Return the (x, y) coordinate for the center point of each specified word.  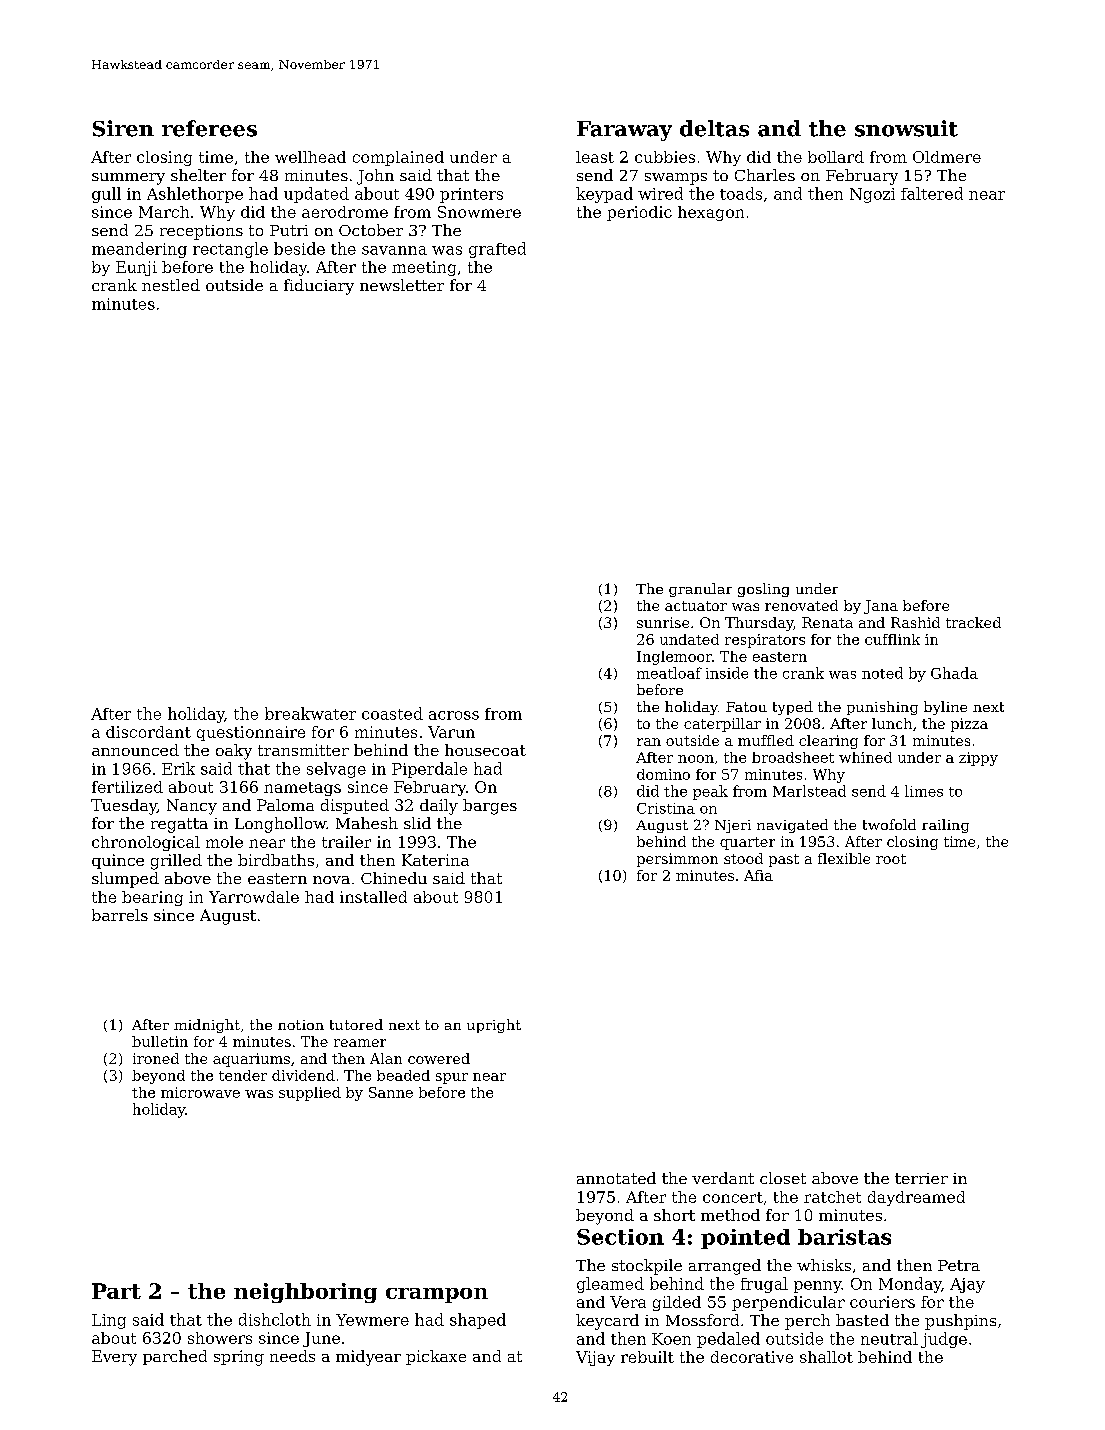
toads (741, 193)
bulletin (160, 1041)
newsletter (402, 285)
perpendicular (788, 1303)
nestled (171, 285)
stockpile (647, 1267)
